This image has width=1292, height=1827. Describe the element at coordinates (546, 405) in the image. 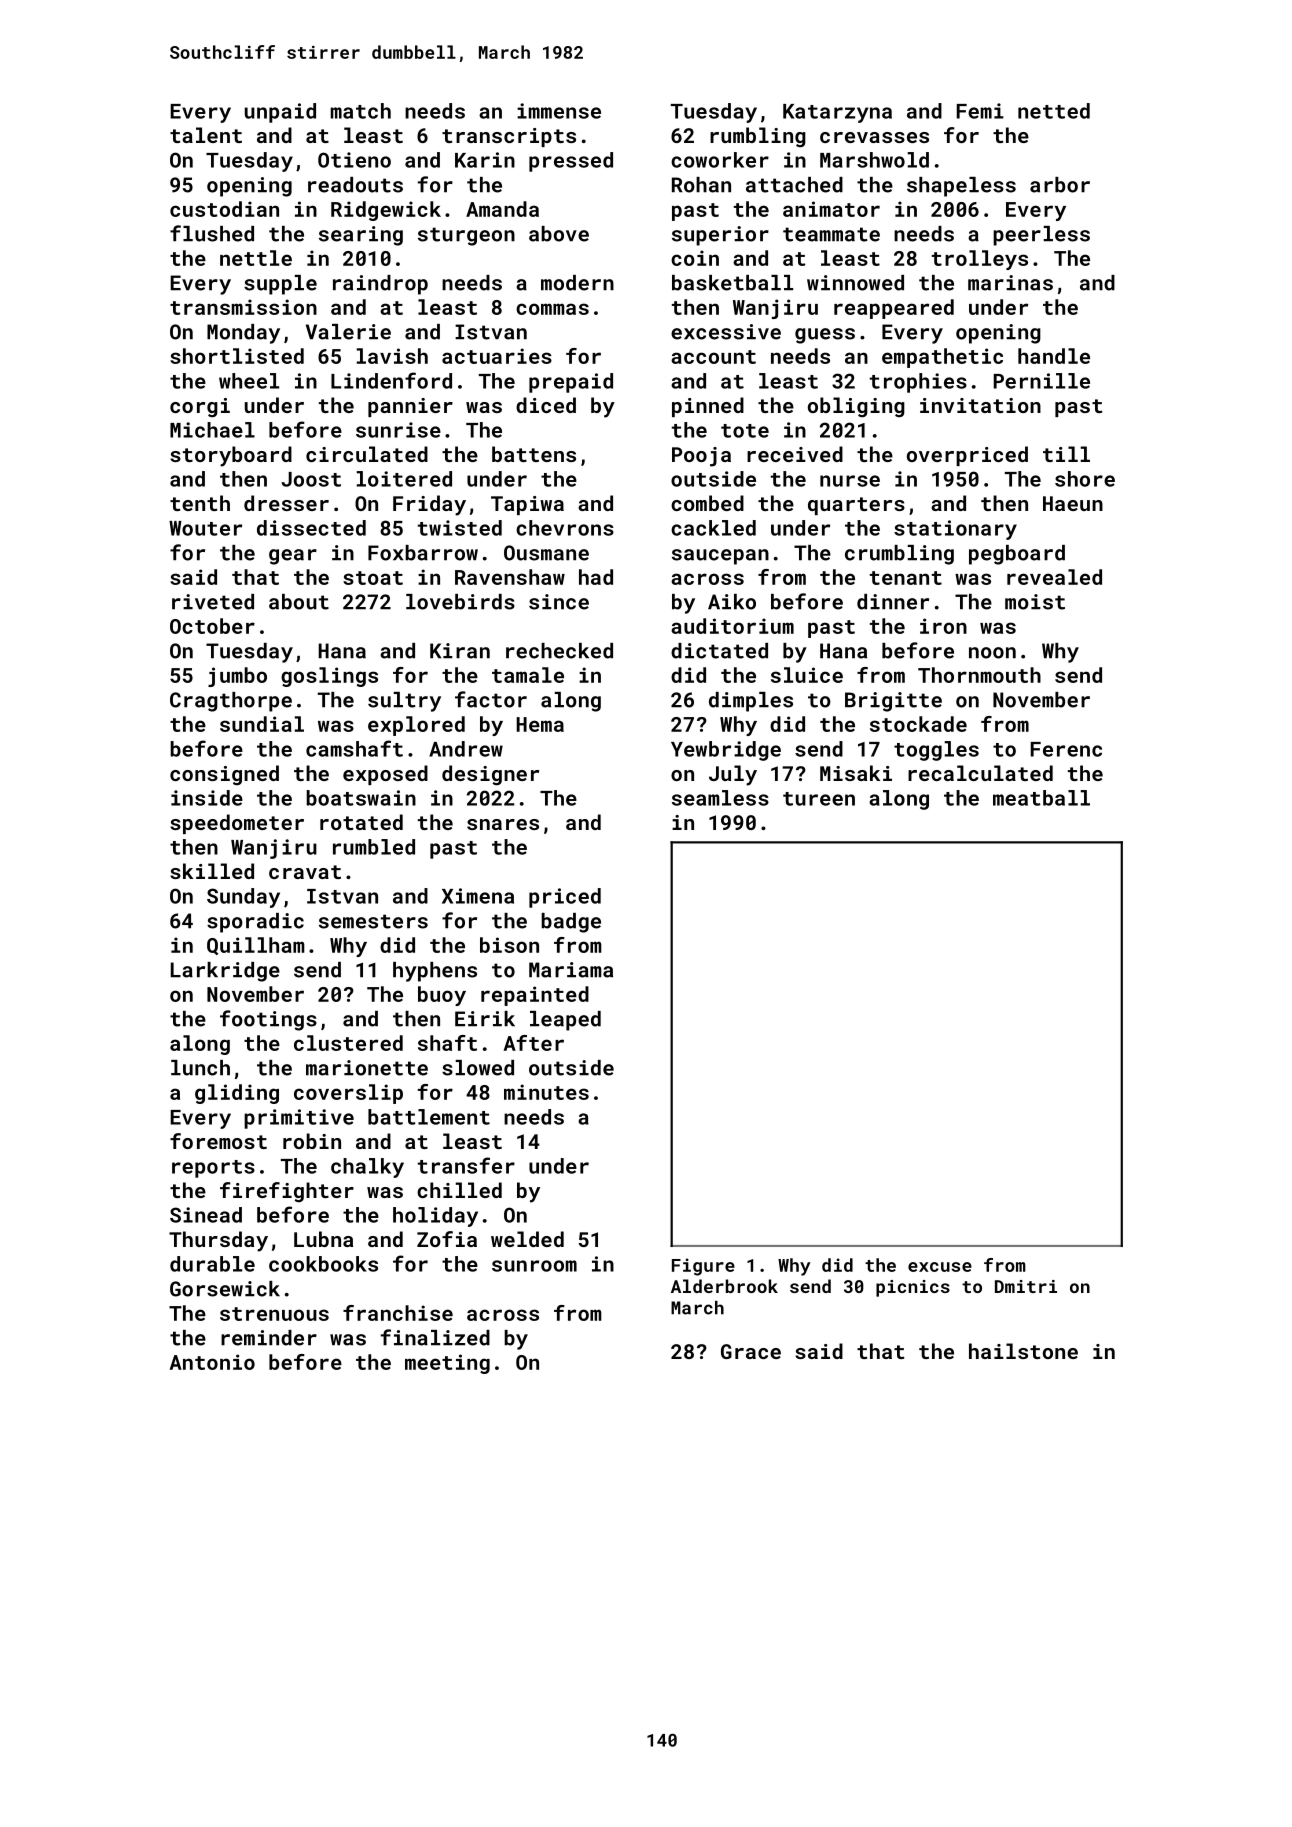

I see `diced` at that location.
